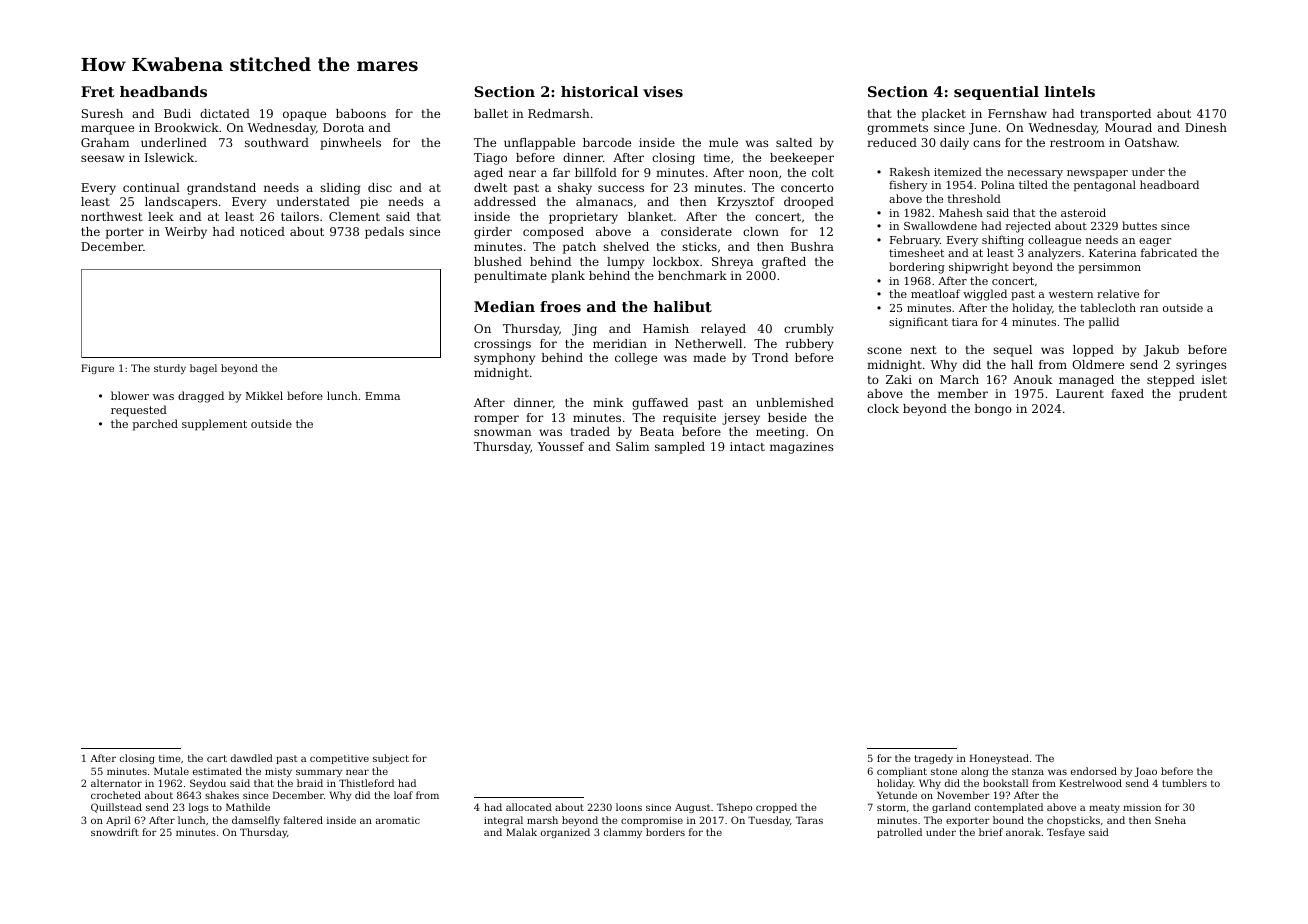  What do you see at coordinates (1077, 143) in the image?
I see `restroom` at bounding box center [1077, 143].
